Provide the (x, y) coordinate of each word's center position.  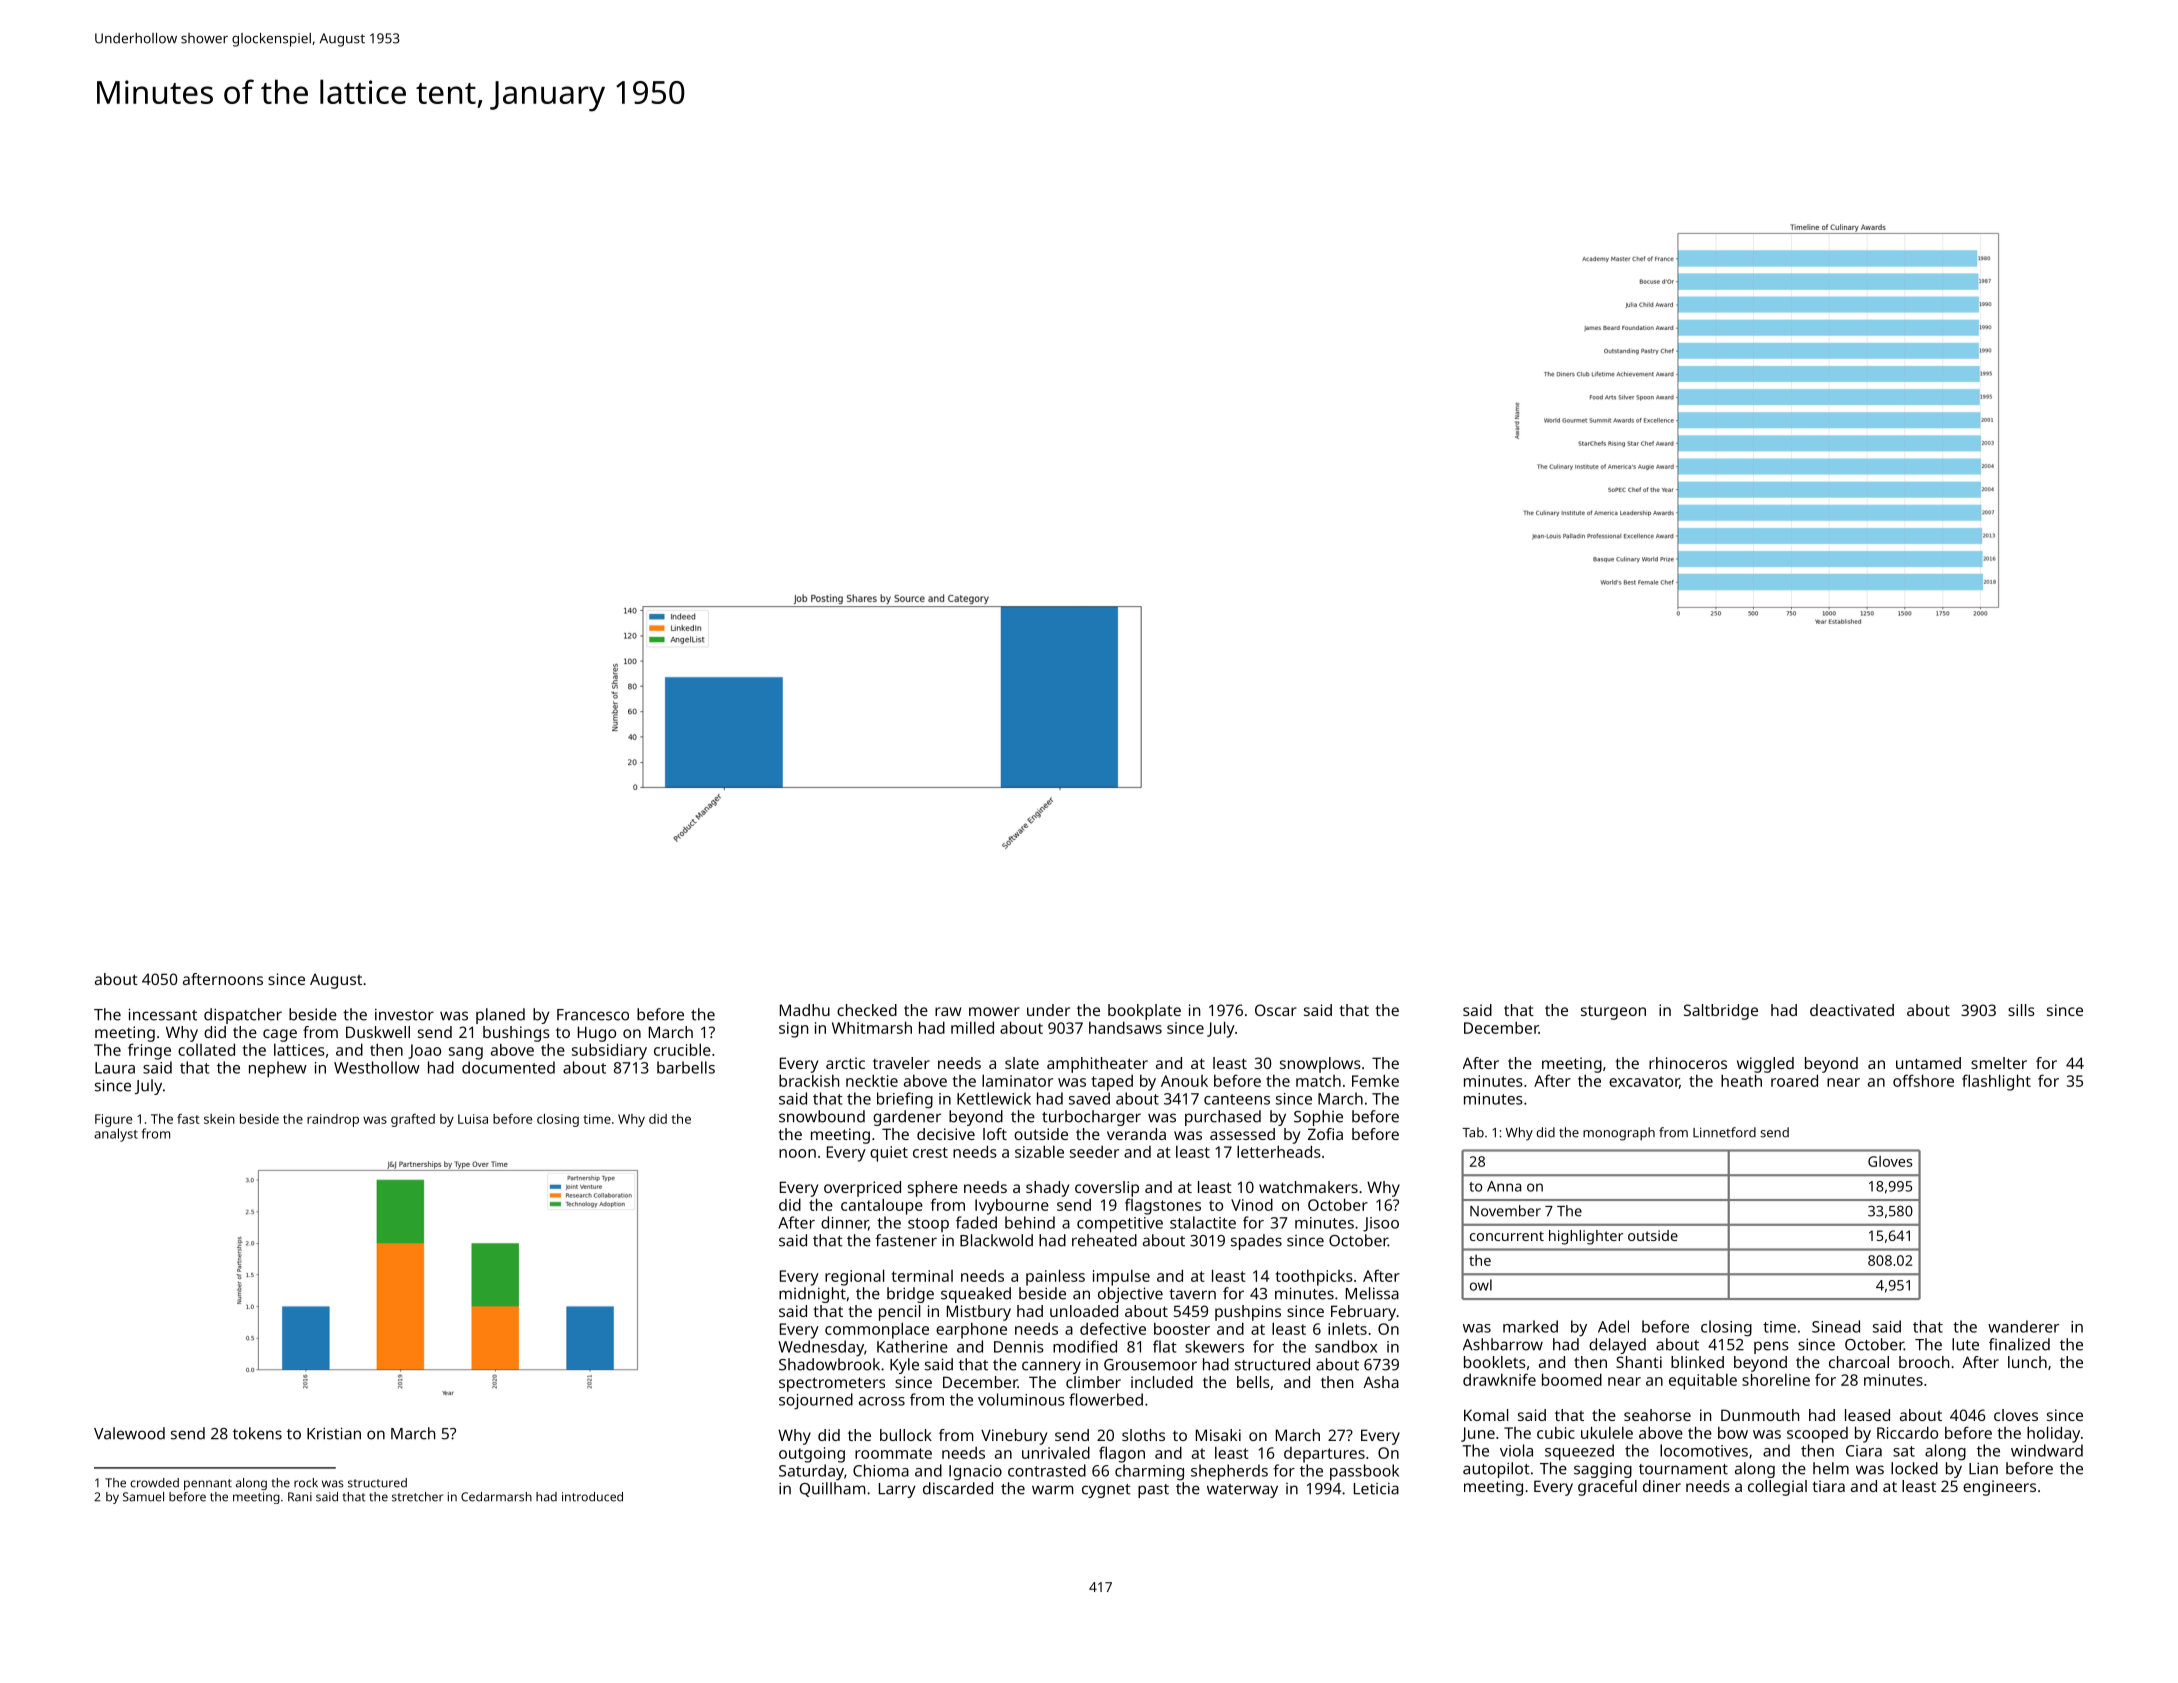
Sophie (1318, 1118)
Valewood (129, 1433)
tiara (1828, 1486)
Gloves (1890, 1161)
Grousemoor (1150, 1365)
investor (404, 1014)
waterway (1242, 1491)
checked (867, 1010)
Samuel (143, 1497)
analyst (116, 1135)
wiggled (1765, 1065)
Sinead (1836, 1326)
